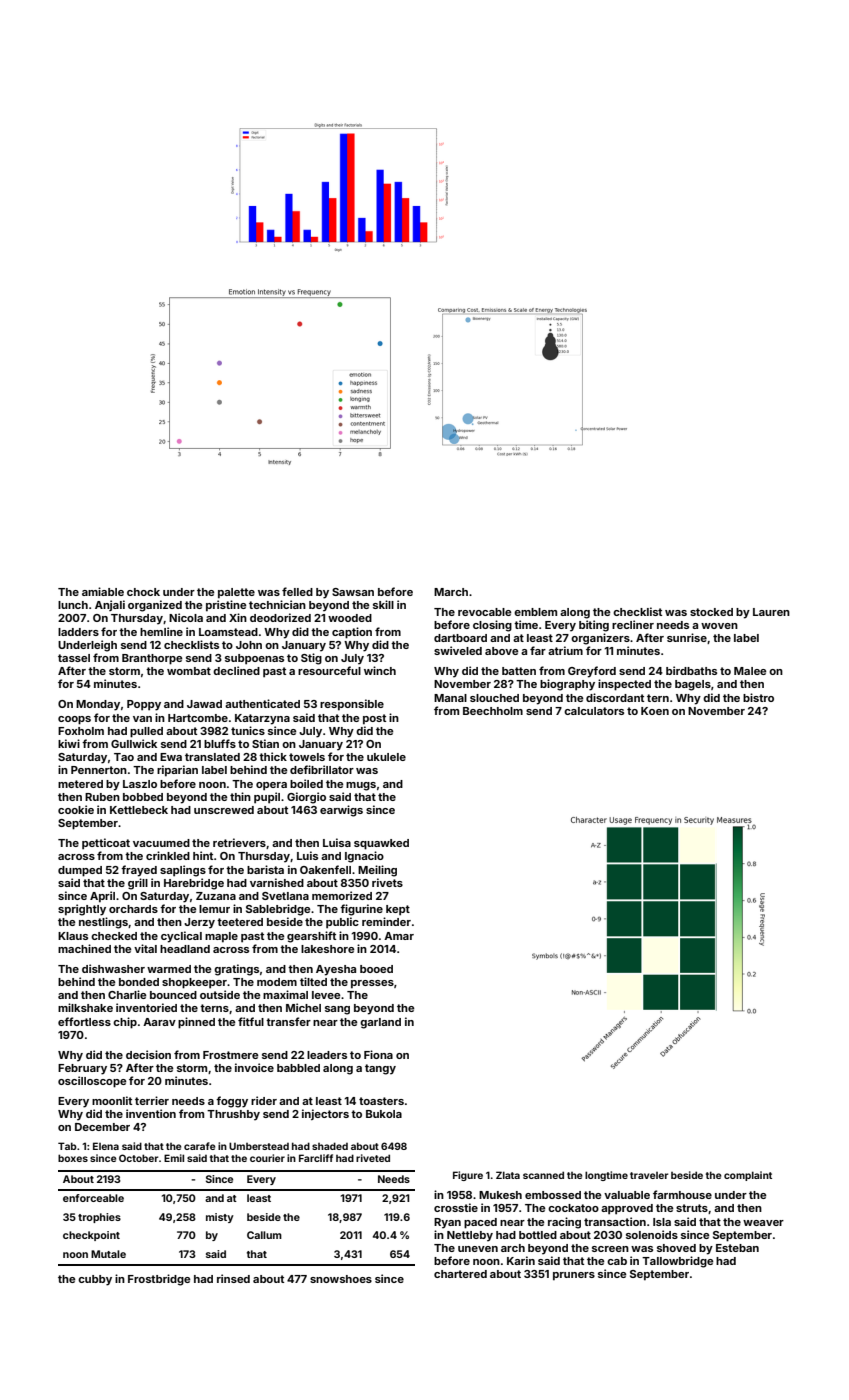  Describe the element at coordinates (678, 1262) in the screenshot. I see `Tallowbridge` at that location.
